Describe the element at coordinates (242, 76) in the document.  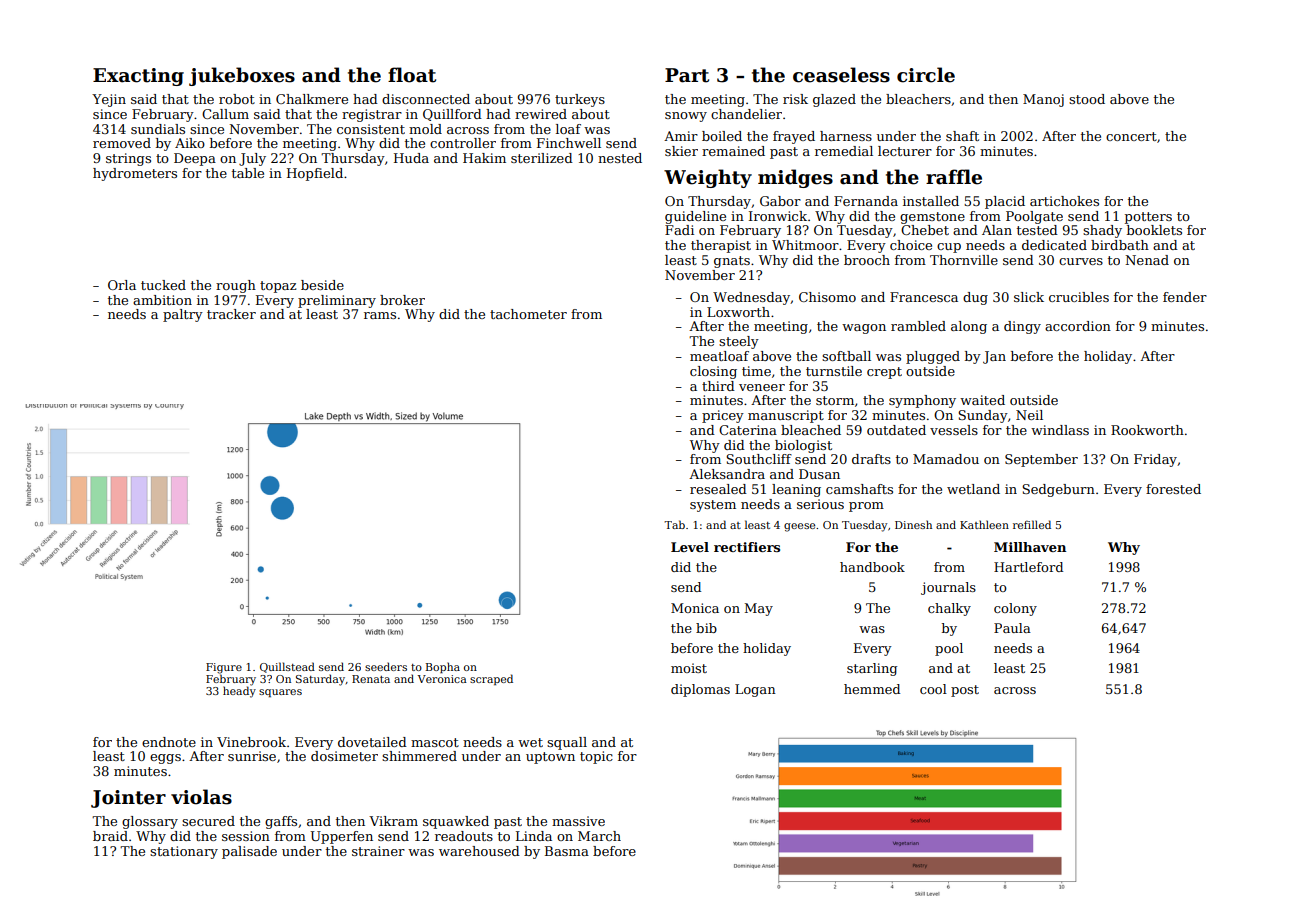
I see `jukeboxes` at that location.
